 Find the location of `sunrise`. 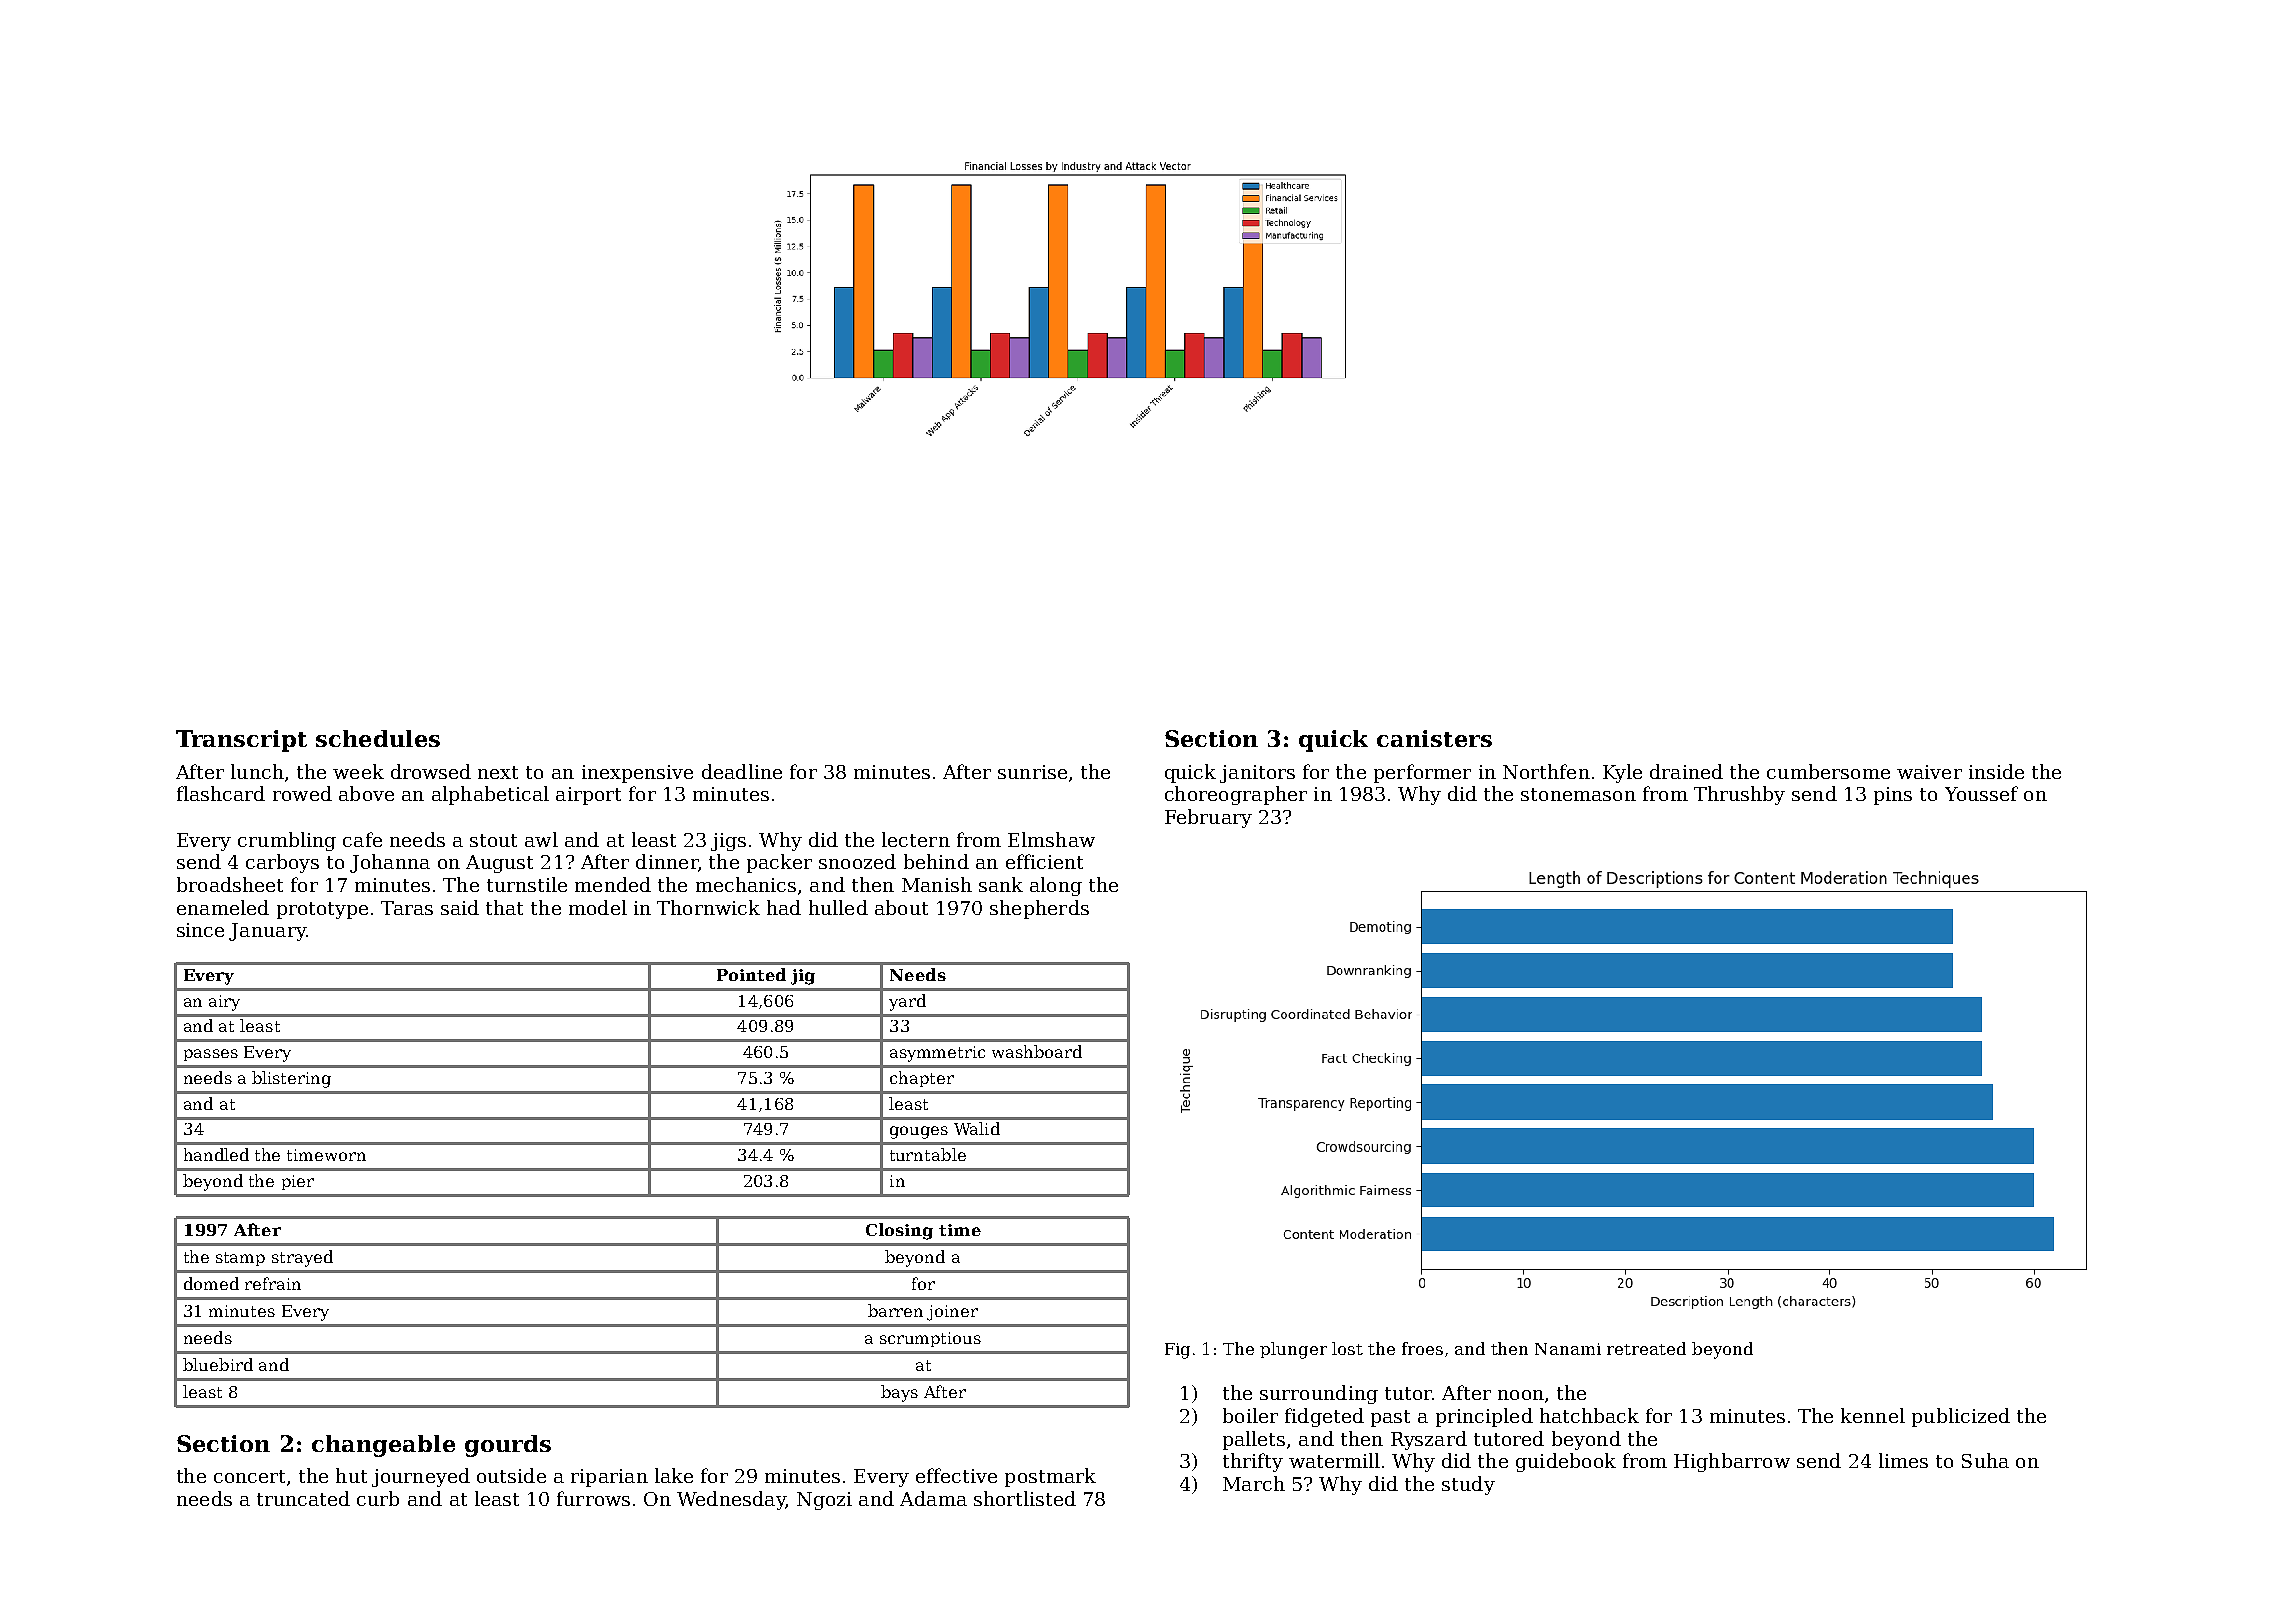

sunrise is located at coordinates (1032, 772).
